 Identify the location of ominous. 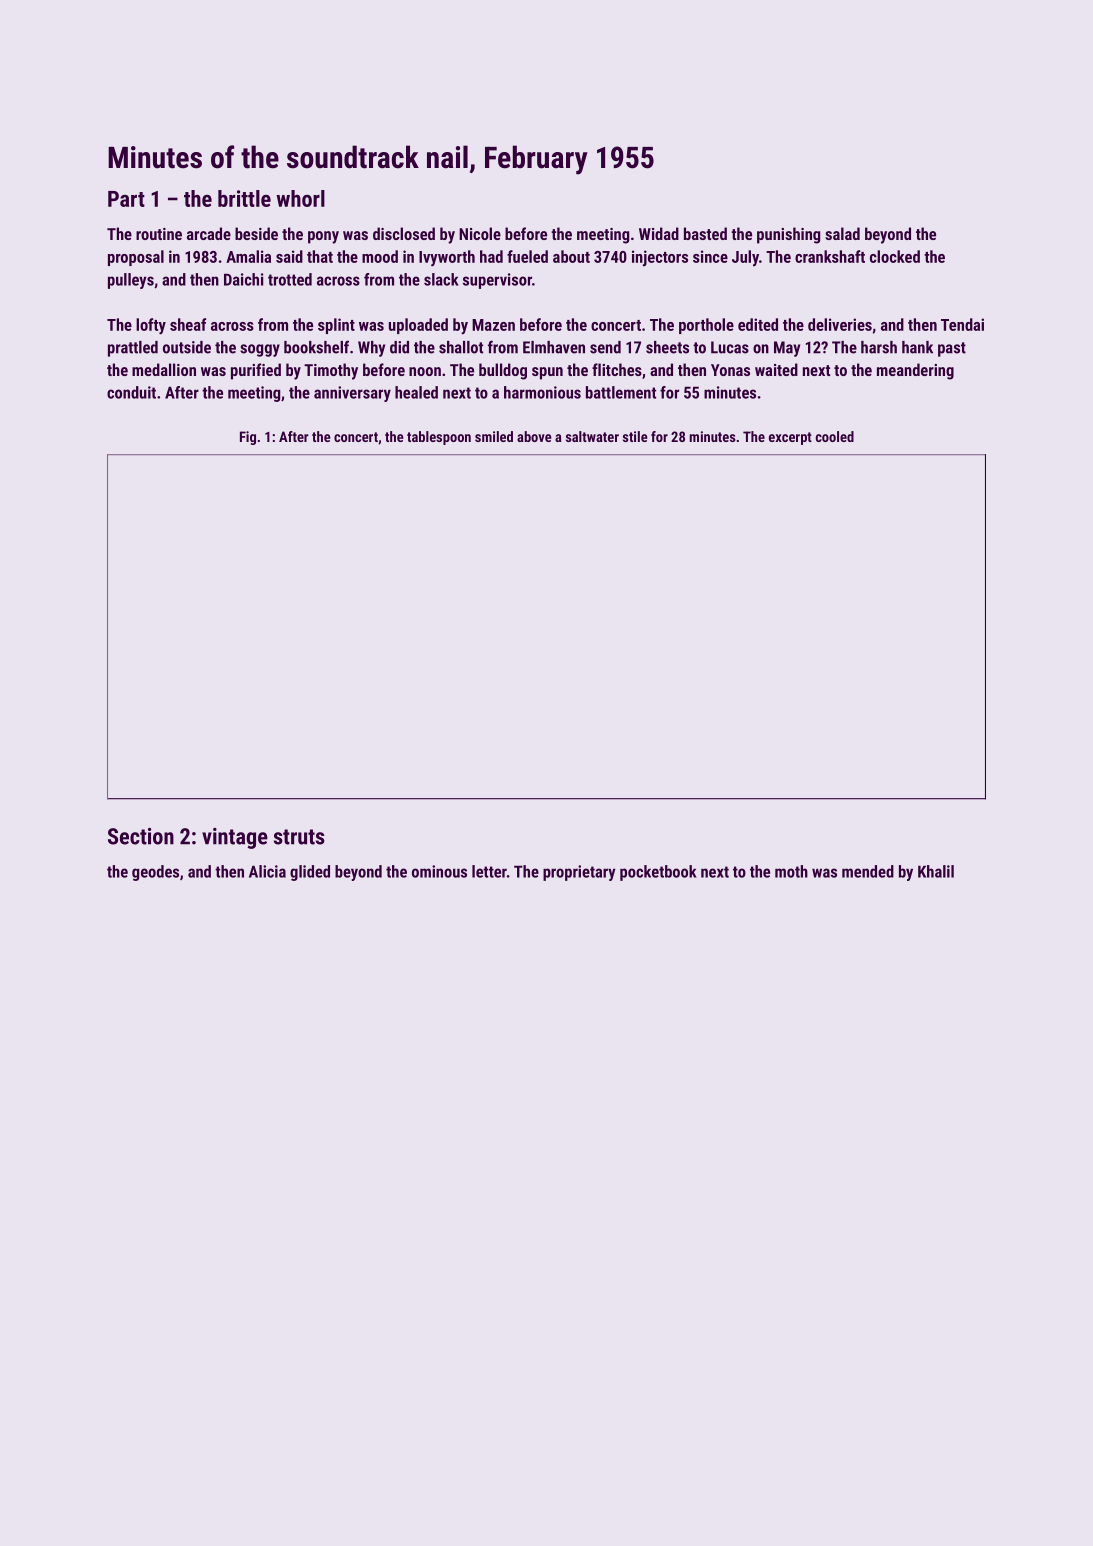
(439, 871).
